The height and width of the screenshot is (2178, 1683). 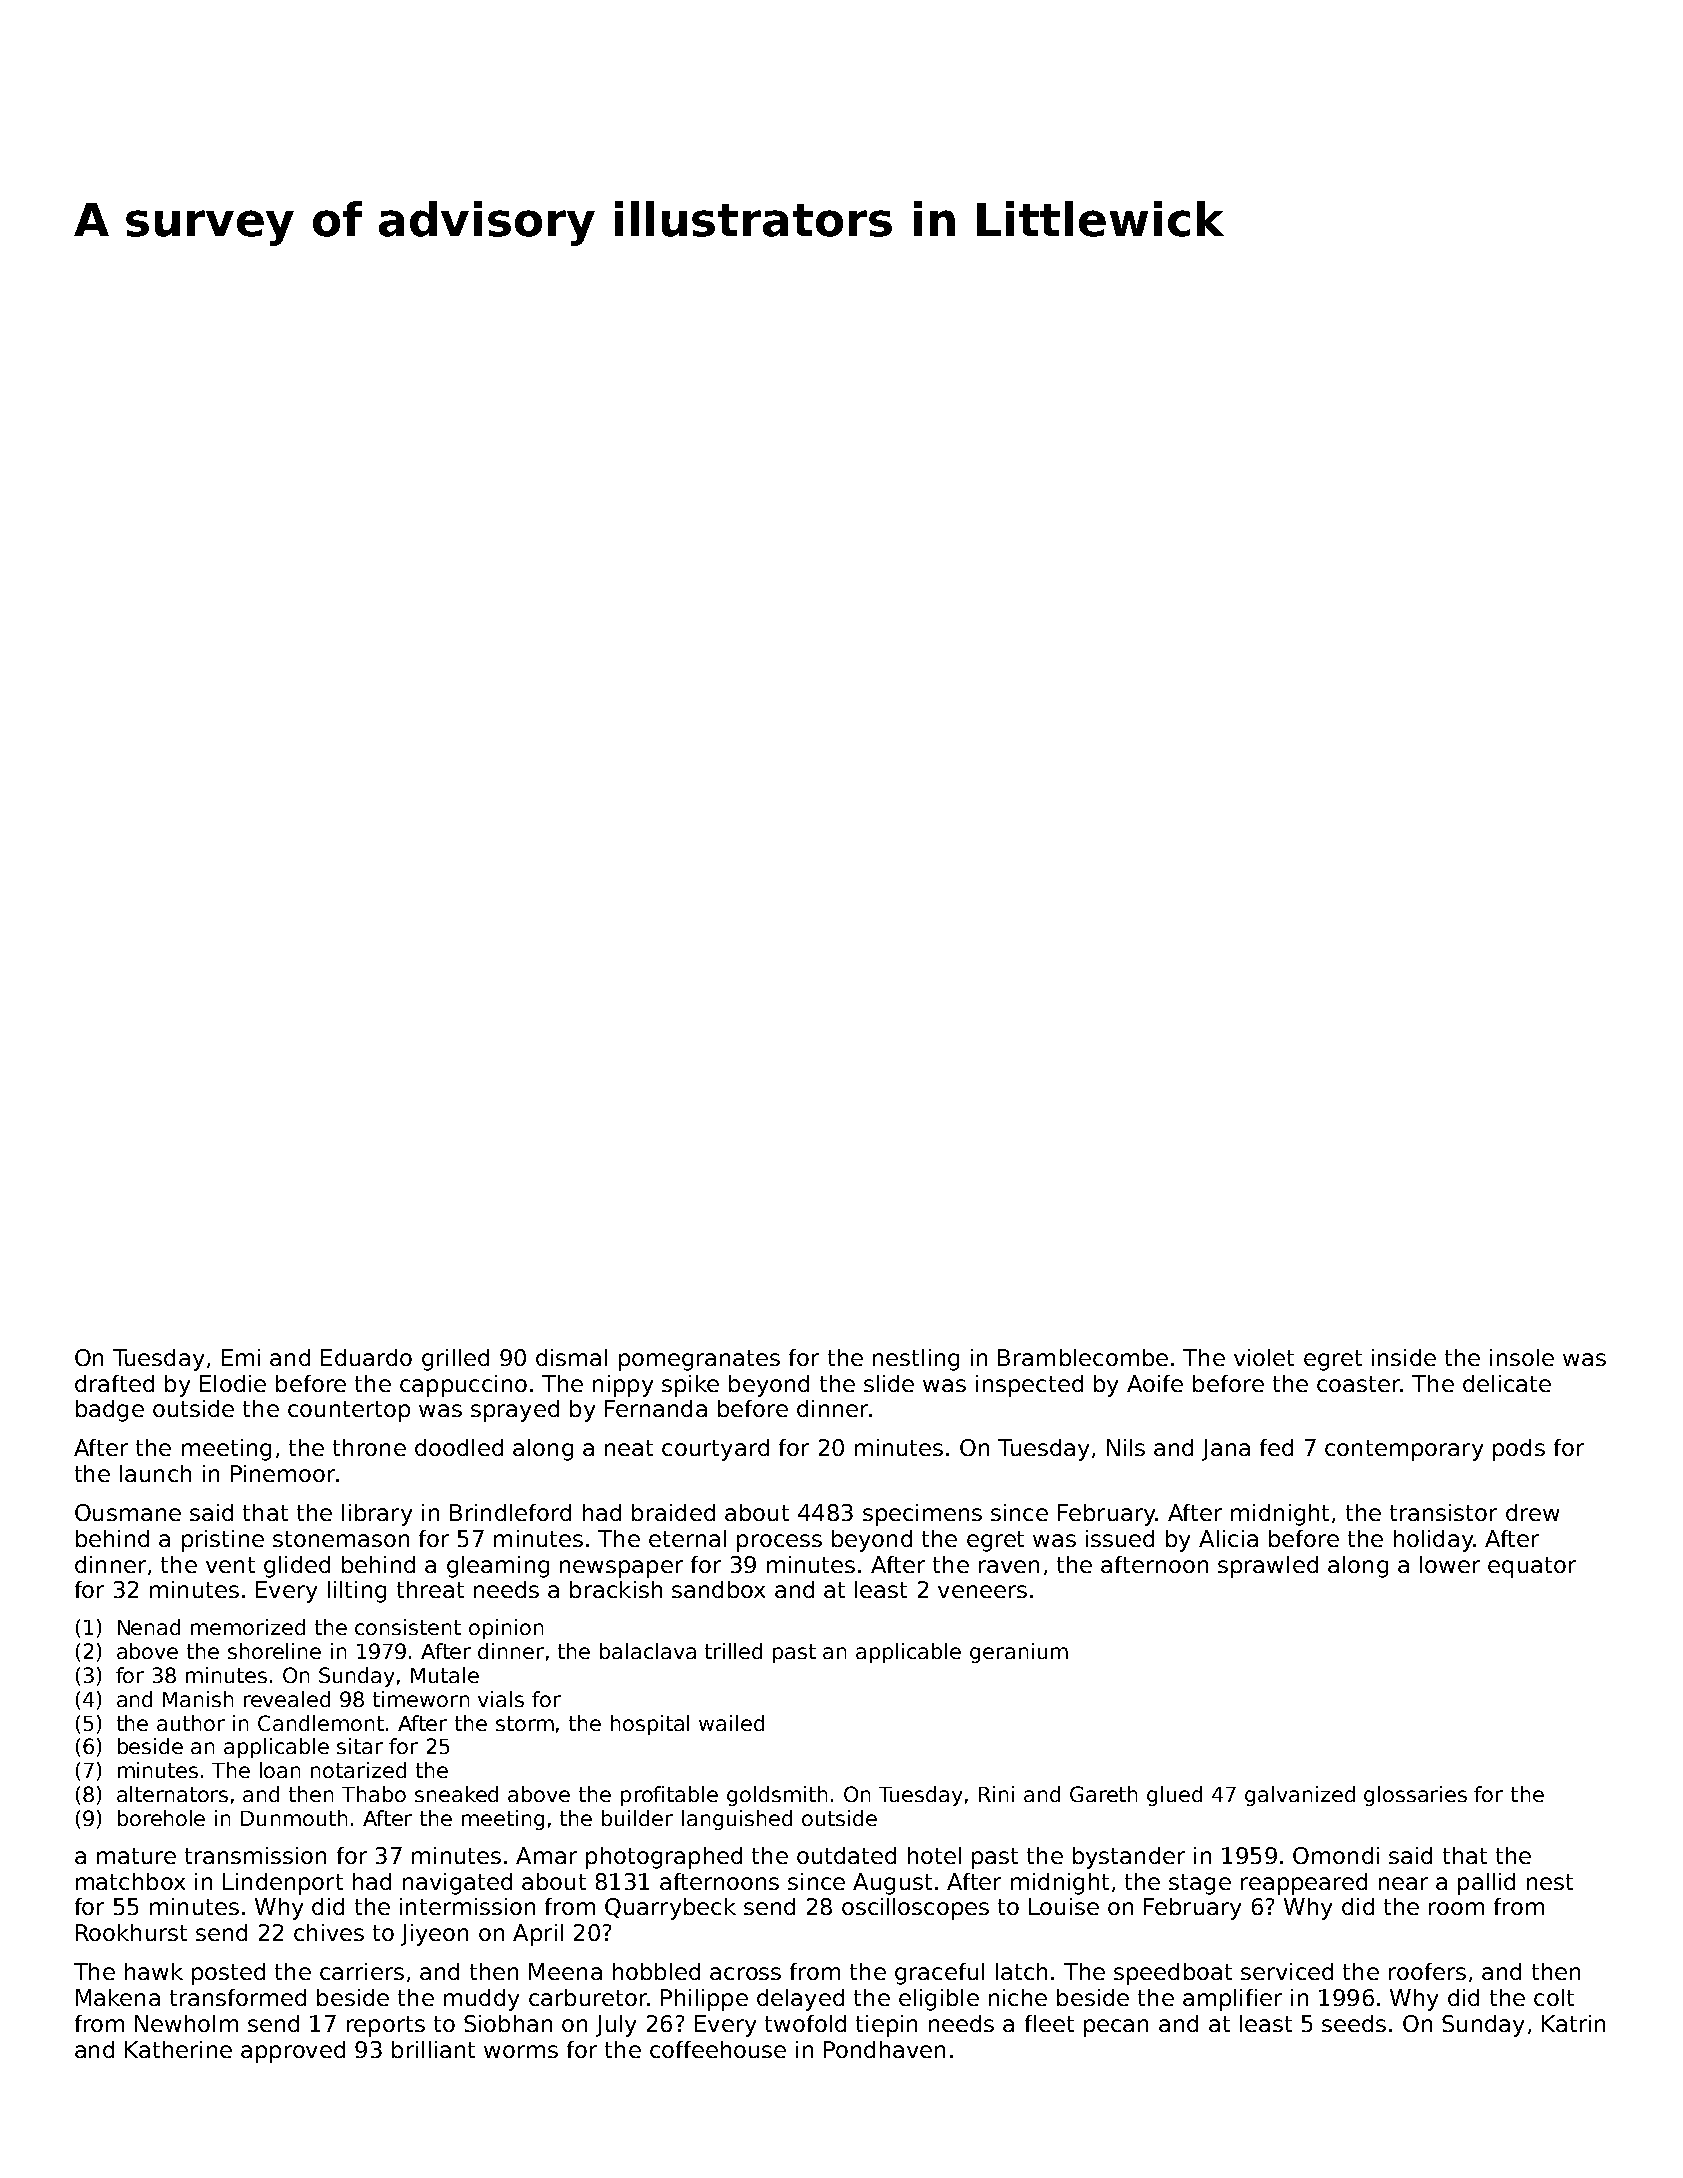 What do you see at coordinates (1064, 1906) in the screenshot?
I see `Louise` at bounding box center [1064, 1906].
